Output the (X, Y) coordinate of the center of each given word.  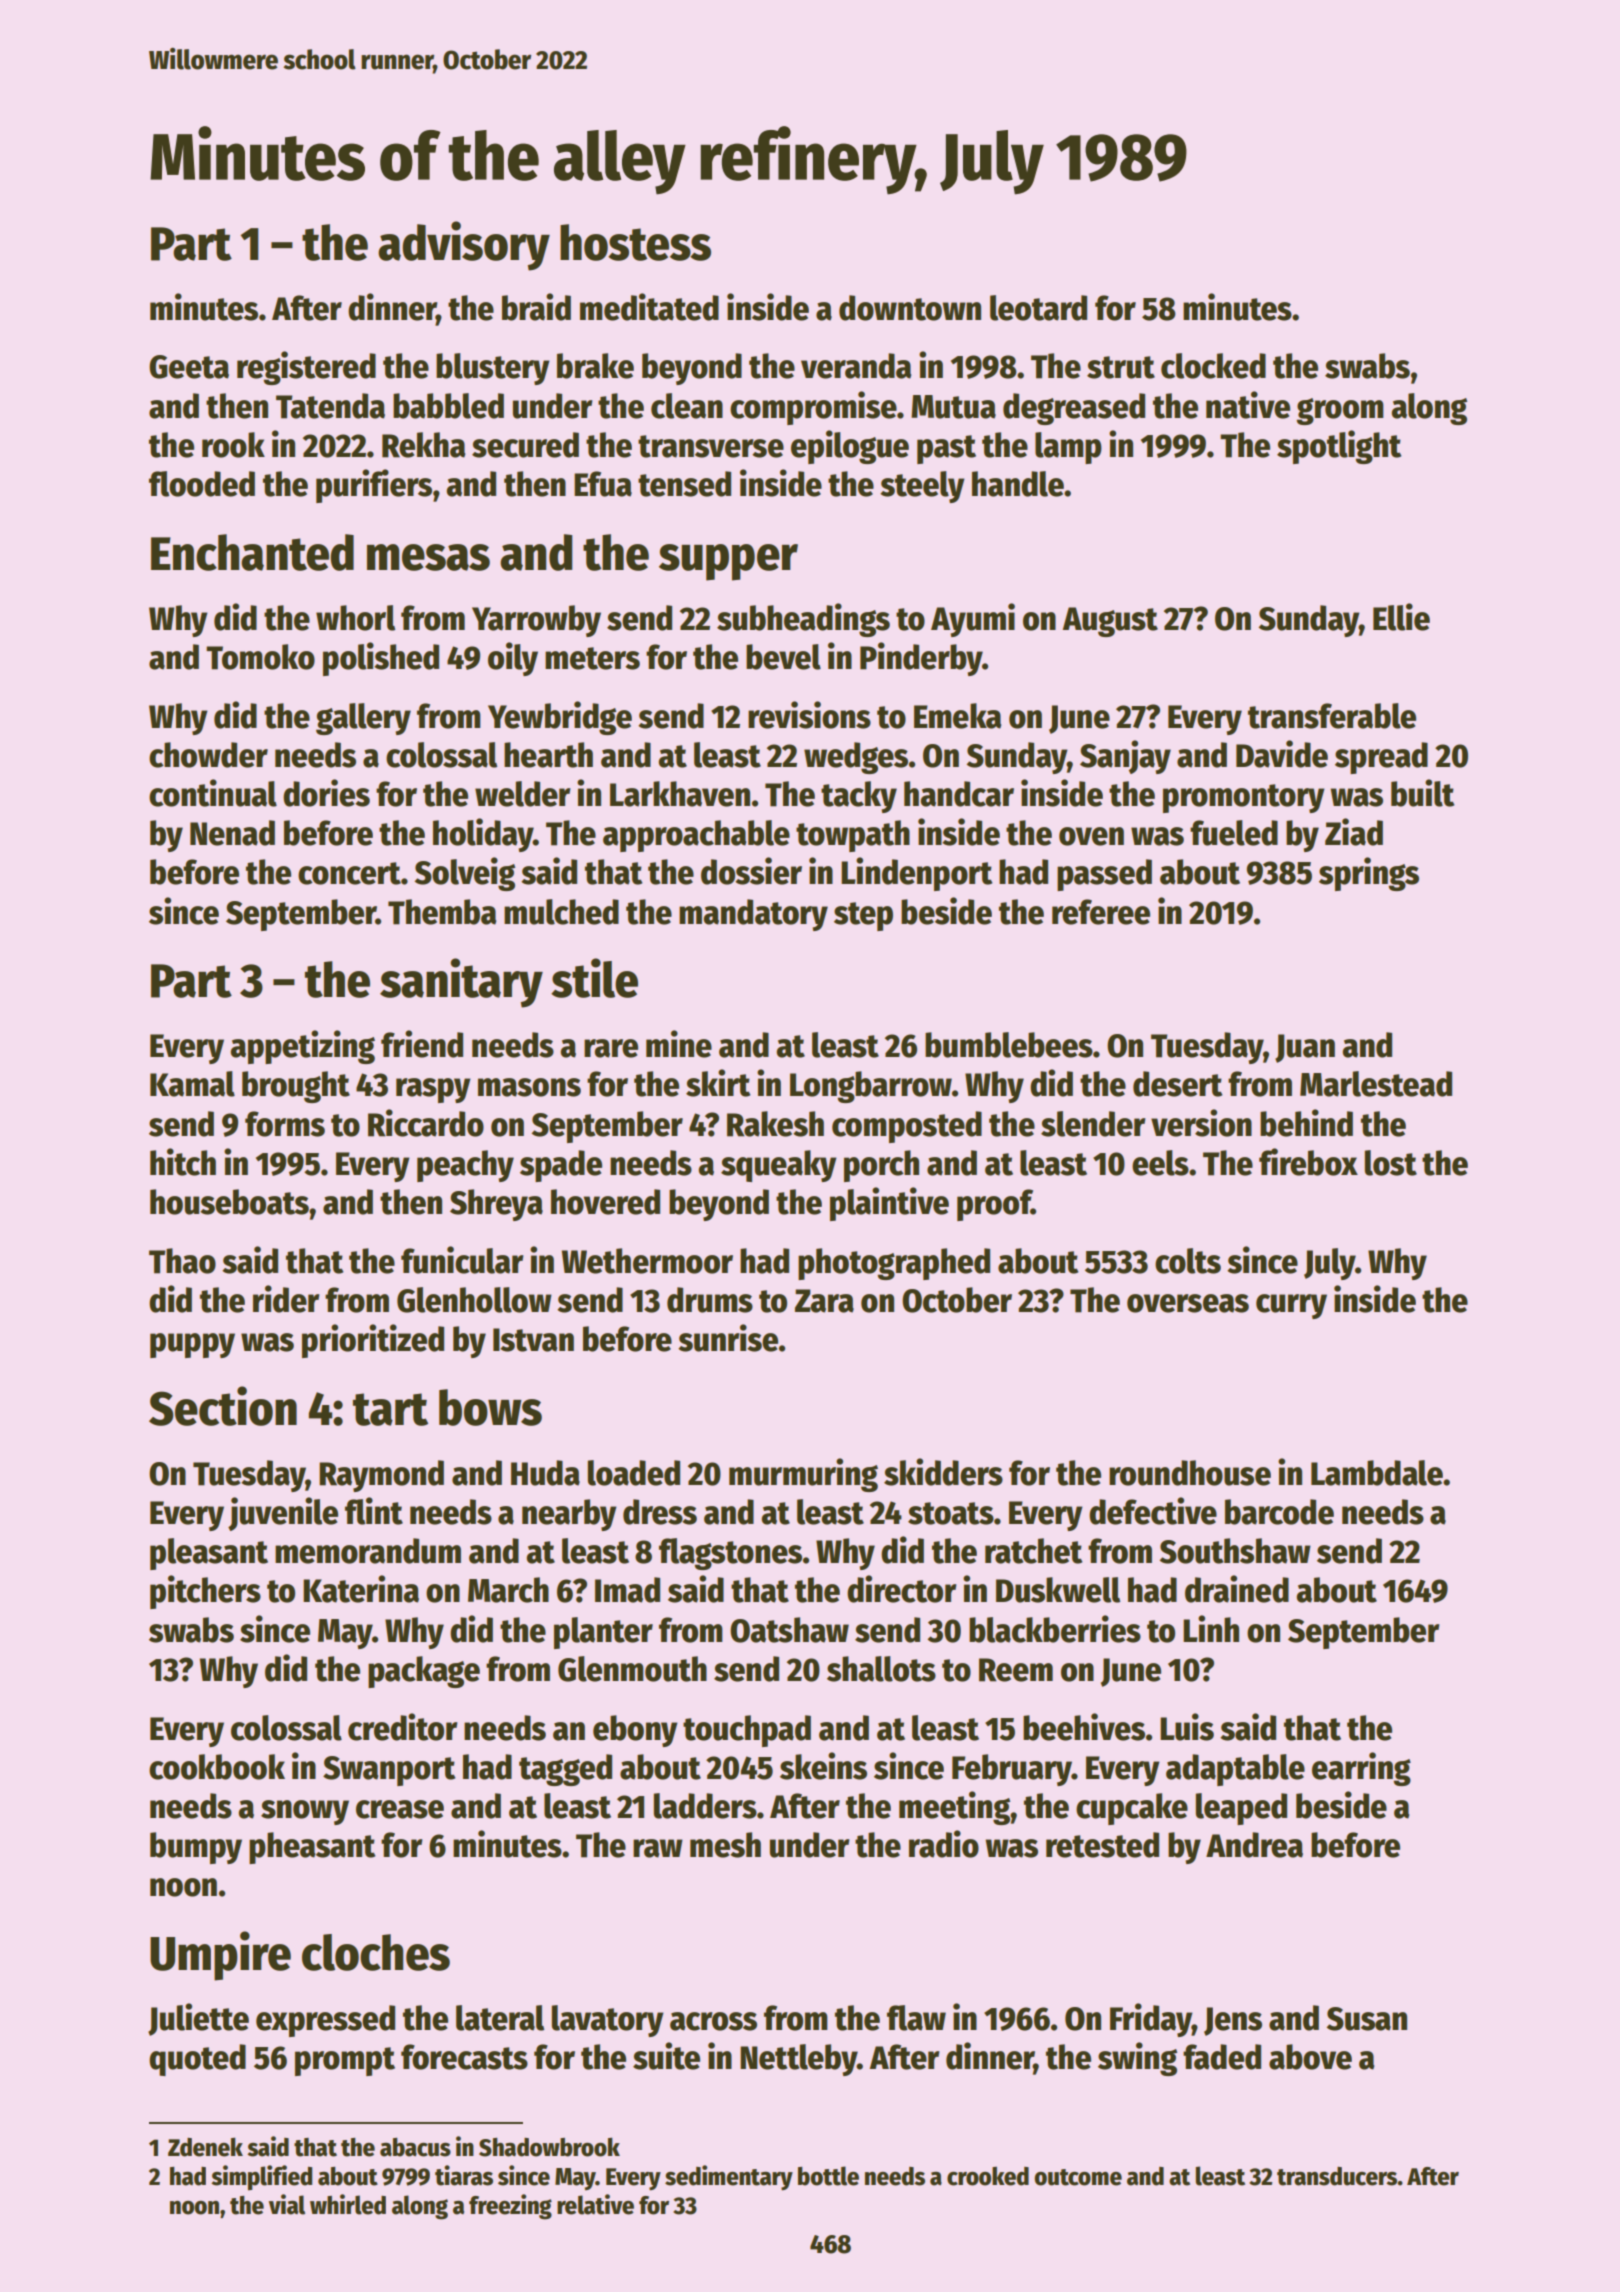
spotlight (1339, 447)
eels (1160, 1163)
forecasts (464, 2057)
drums (710, 1300)
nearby (569, 1515)
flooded (202, 484)
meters (592, 658)
